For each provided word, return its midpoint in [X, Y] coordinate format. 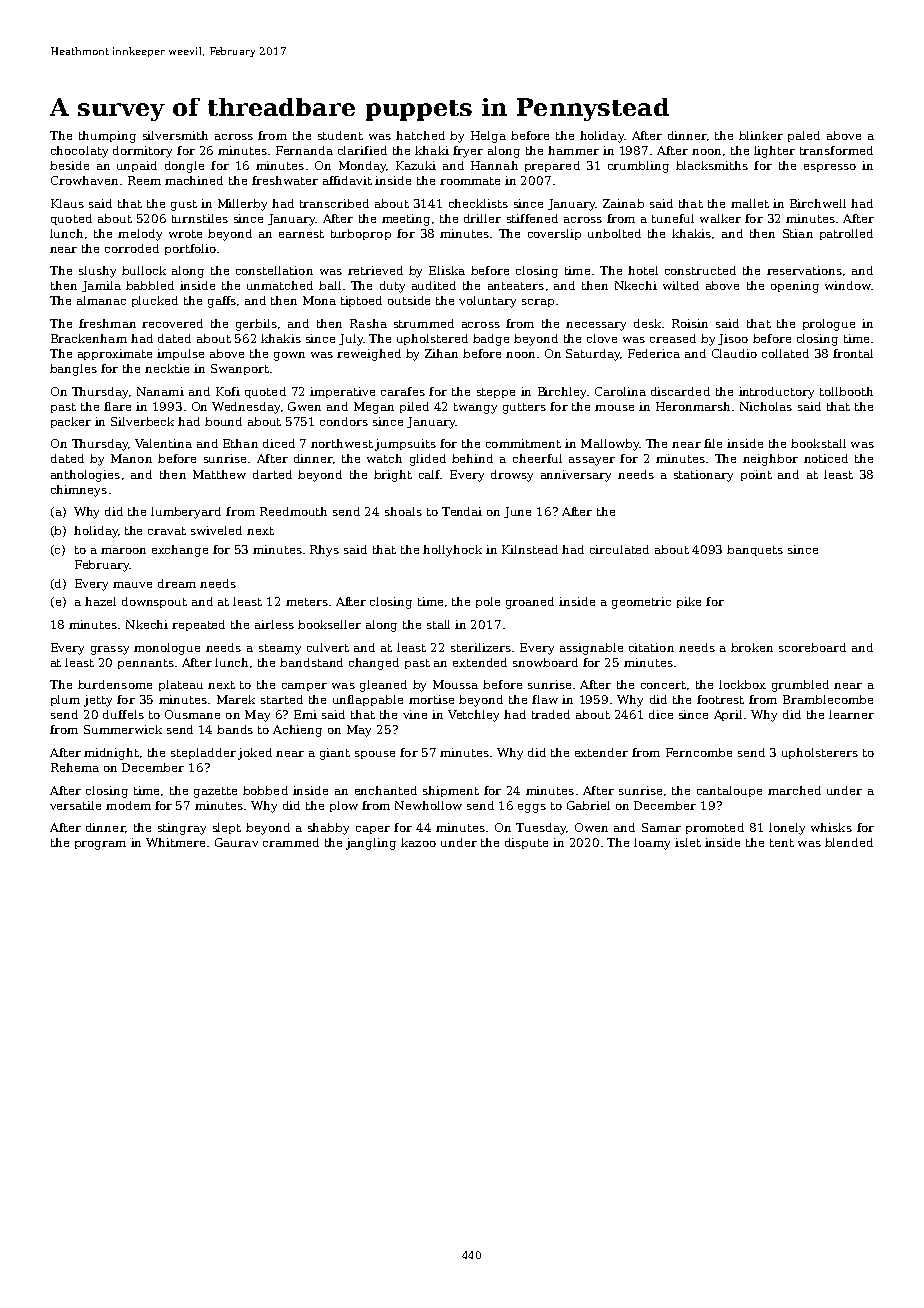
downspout [154, 602]
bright [393, 476]
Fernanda [304, 150]
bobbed [265, 790]
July [351, 340]
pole [488, 602]
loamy [652, 844]
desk [647, 323]
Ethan [240, 443]
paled [804, 136]
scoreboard [812, 647]
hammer [573, 150]
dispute [526, 843]
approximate [115, 354]
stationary [703, 476]
